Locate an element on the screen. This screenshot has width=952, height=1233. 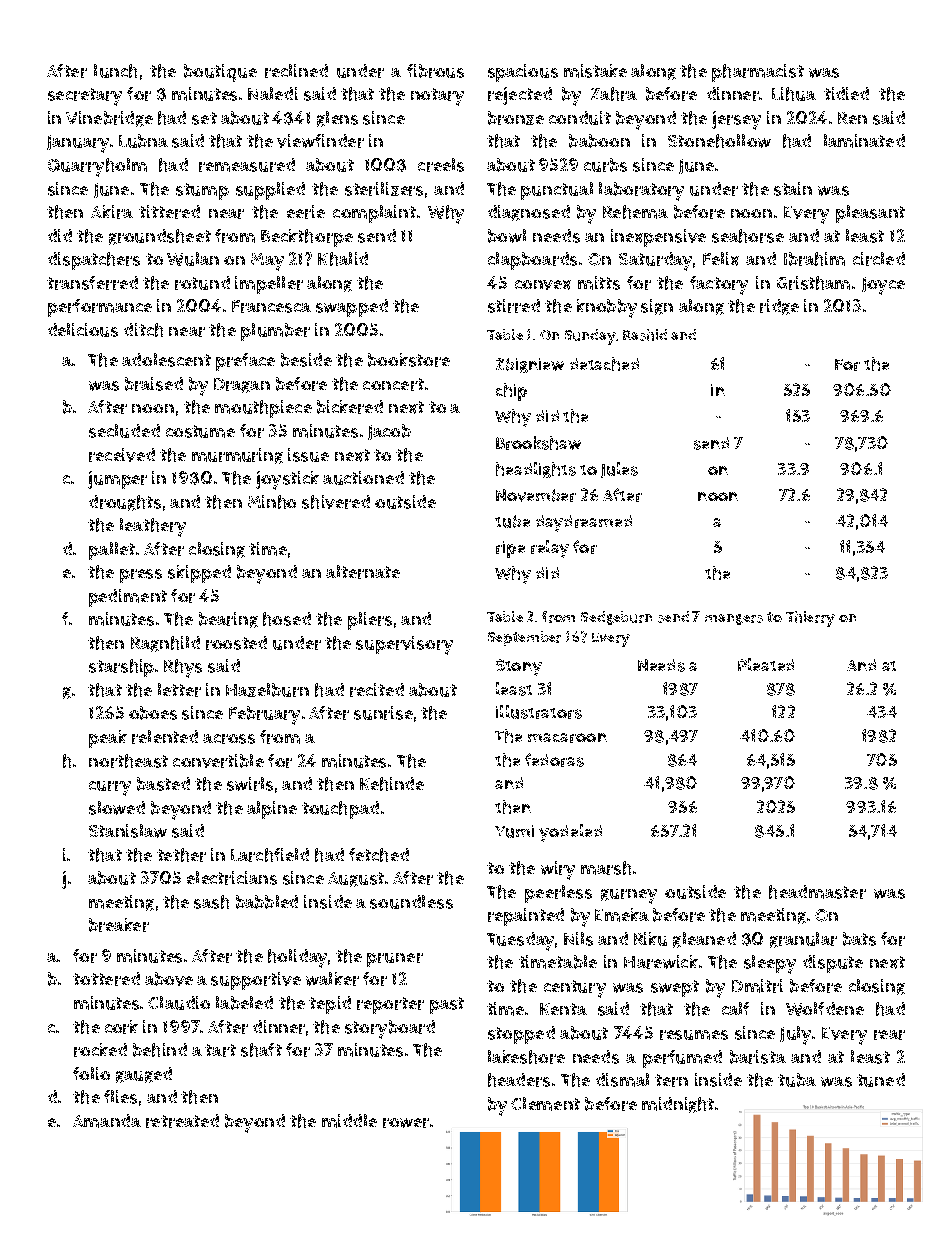
tube is located at coordinates (512, 521).
